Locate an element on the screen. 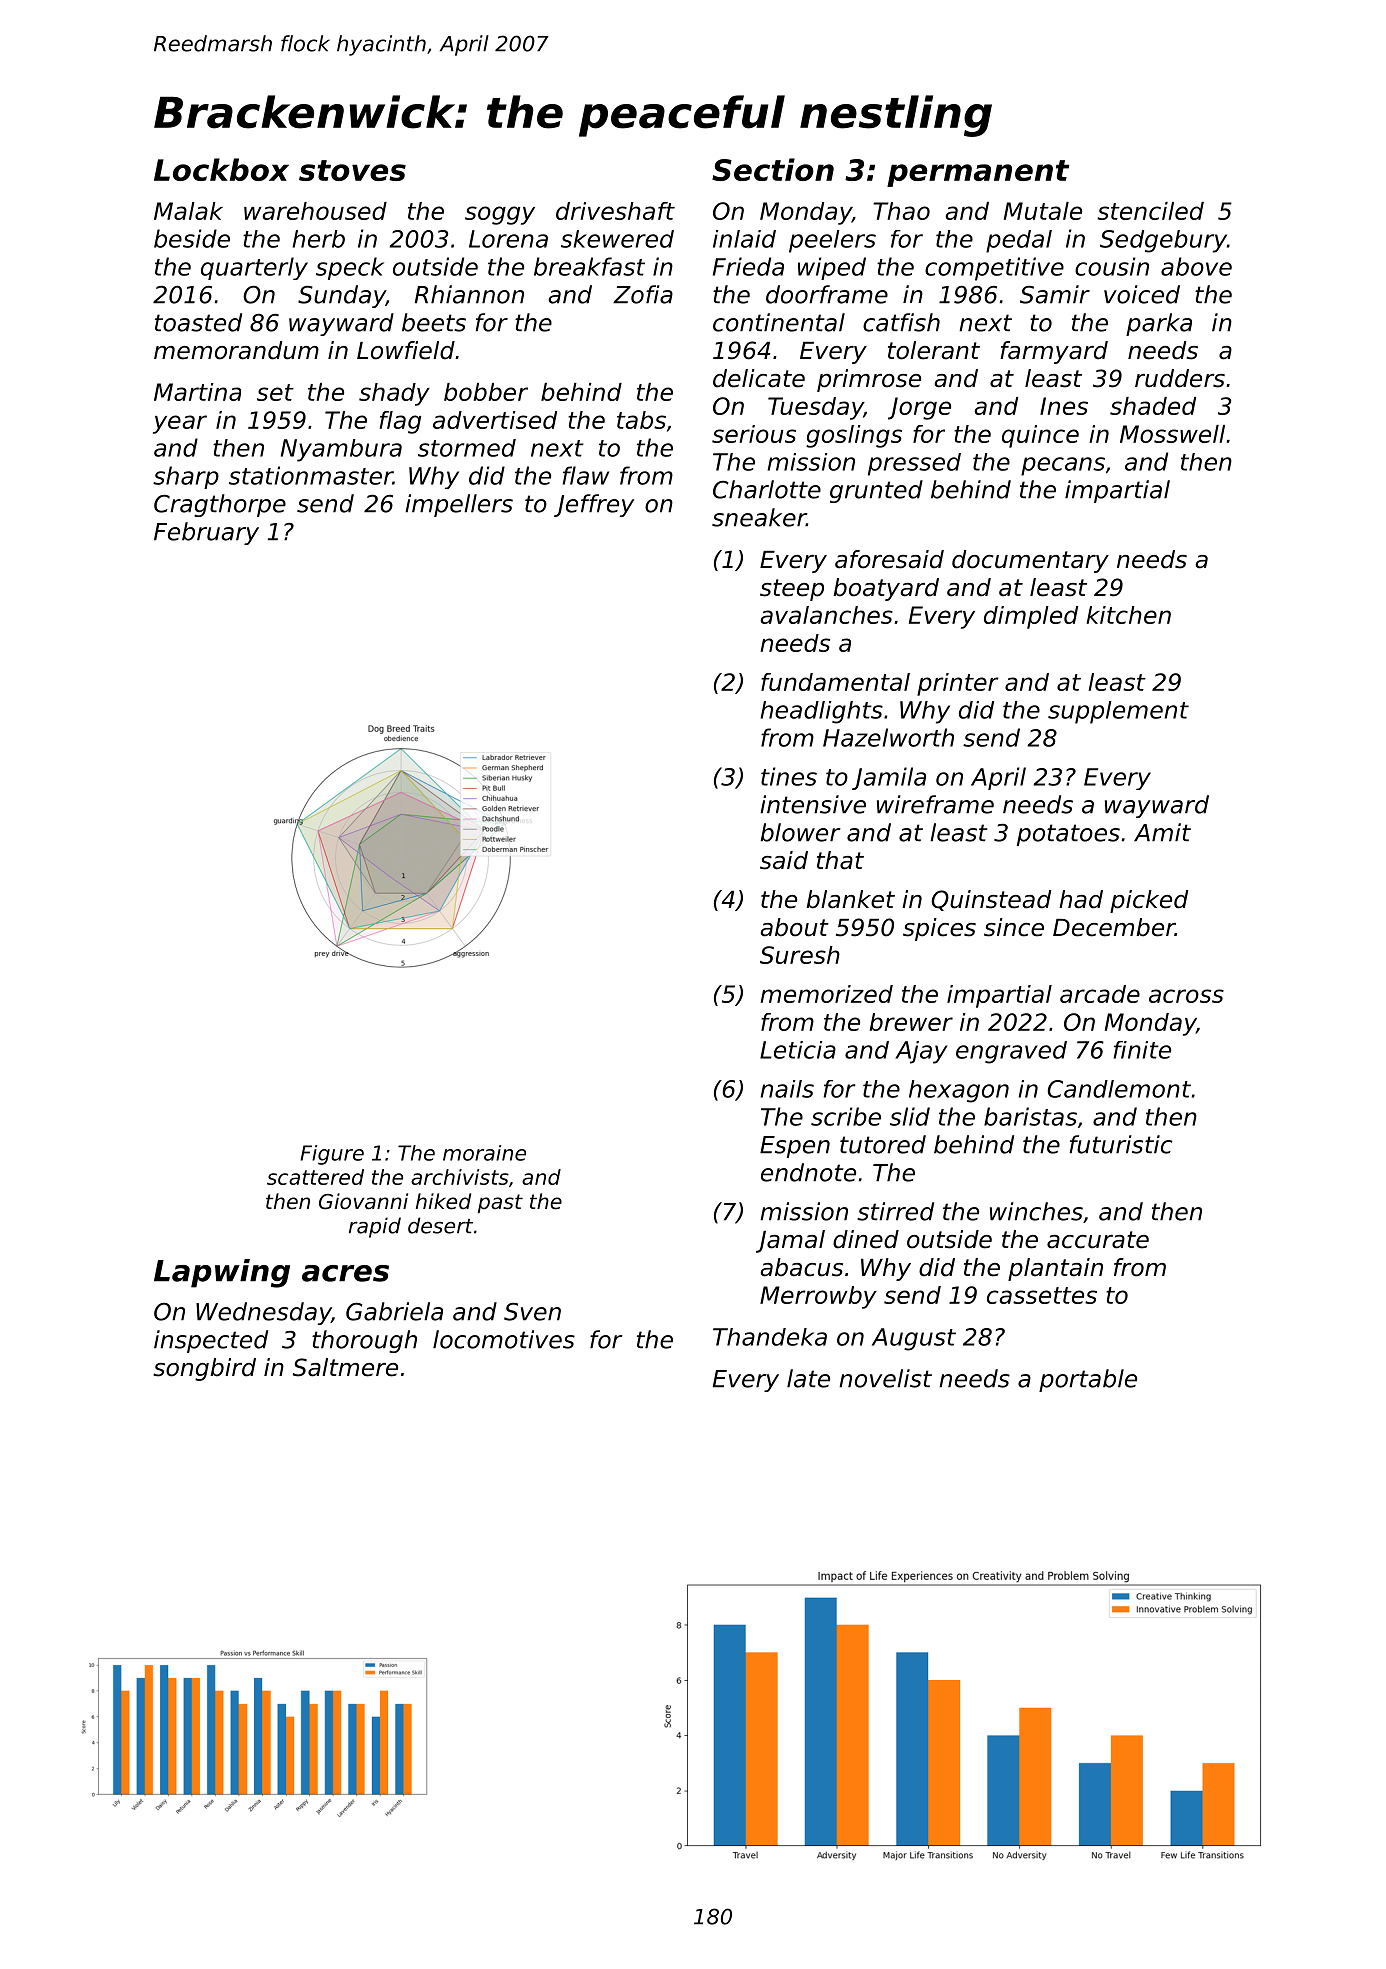  abacus is located at coordinates (801, 1267).
